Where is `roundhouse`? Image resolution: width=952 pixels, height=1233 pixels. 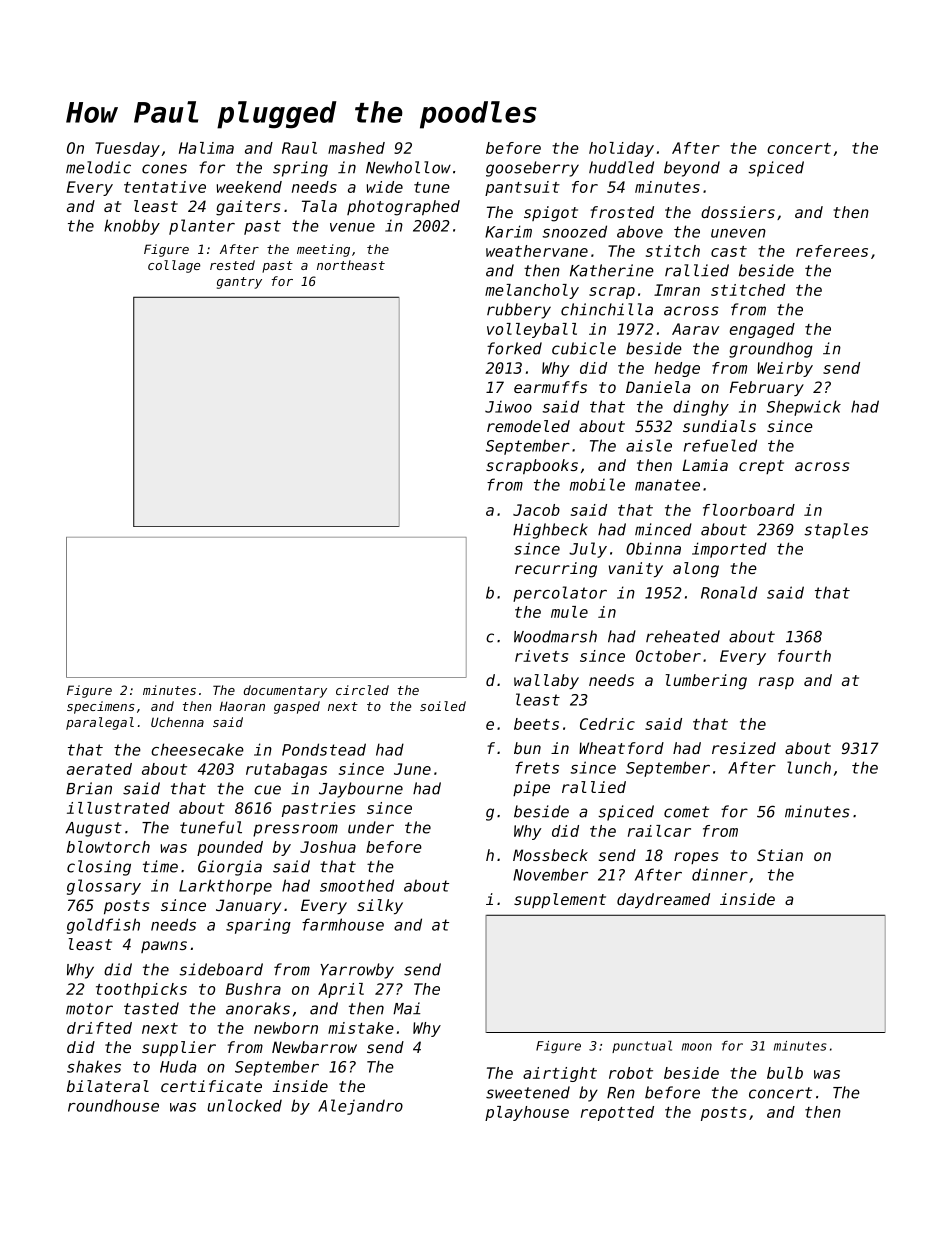 roundhouse is located at coordinates (113, 1105).
